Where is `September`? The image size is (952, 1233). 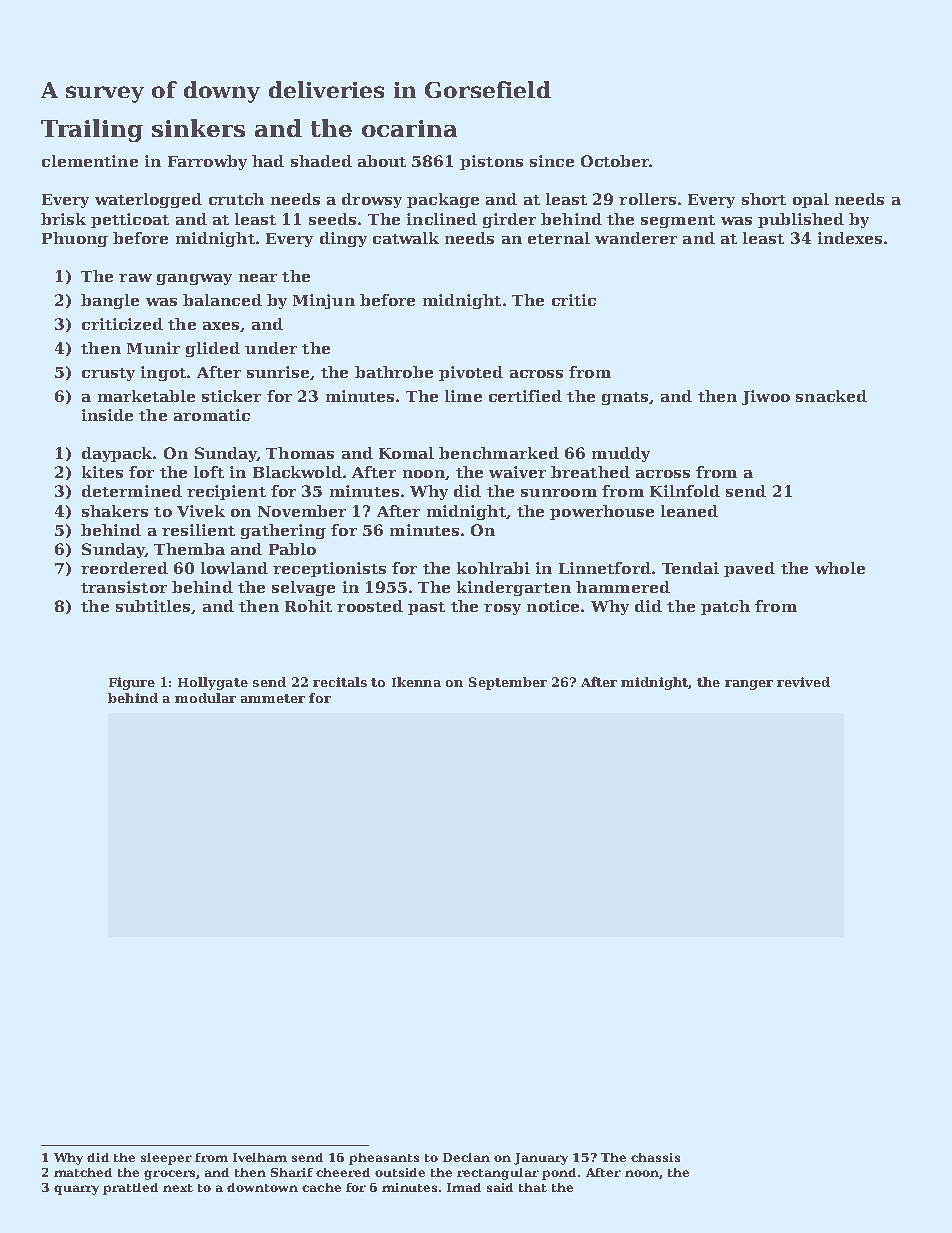
September is located at coordinates (508, 683).
